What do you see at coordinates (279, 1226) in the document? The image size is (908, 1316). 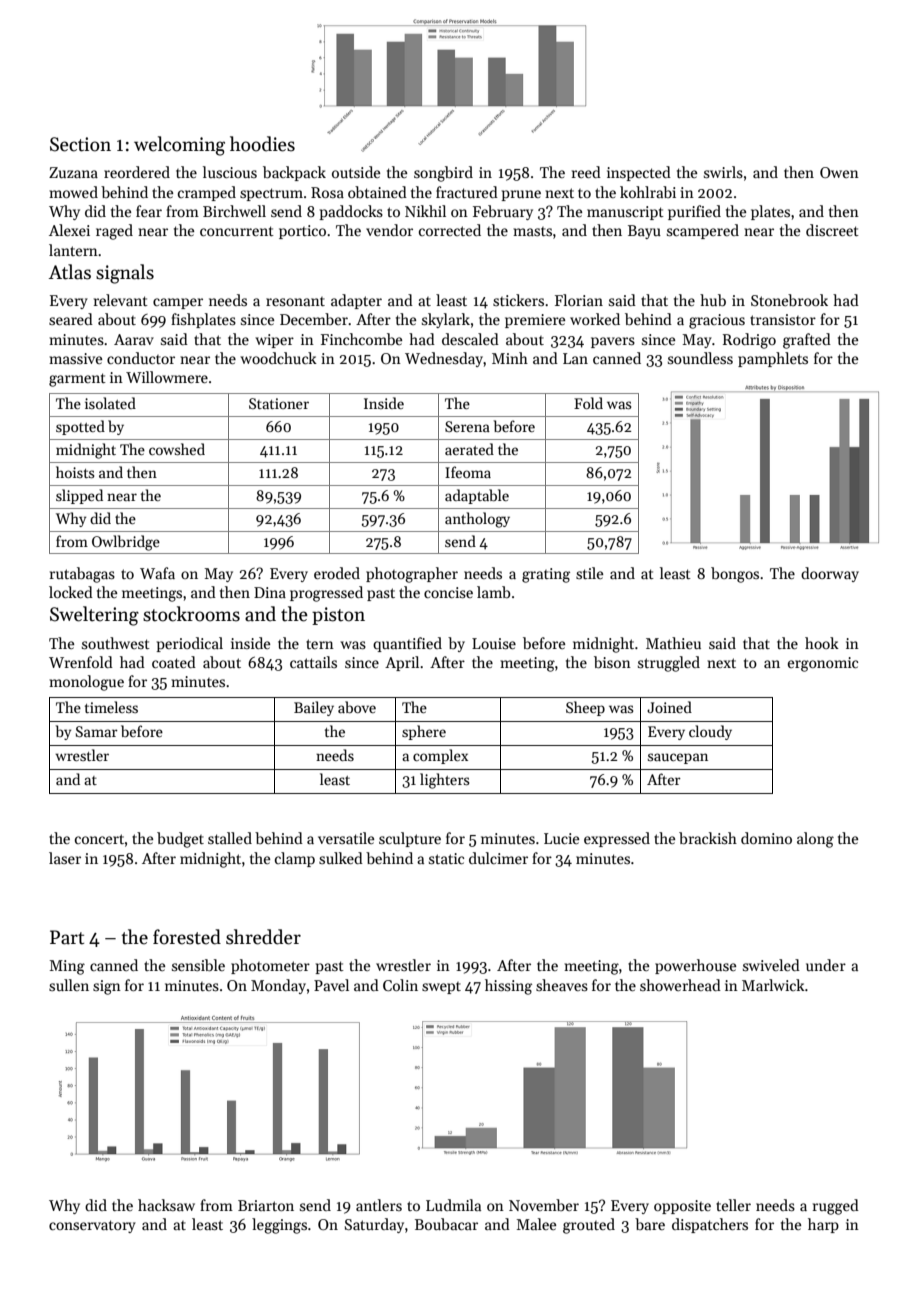 I see `leggings` at bounding box center [279, 1226].
